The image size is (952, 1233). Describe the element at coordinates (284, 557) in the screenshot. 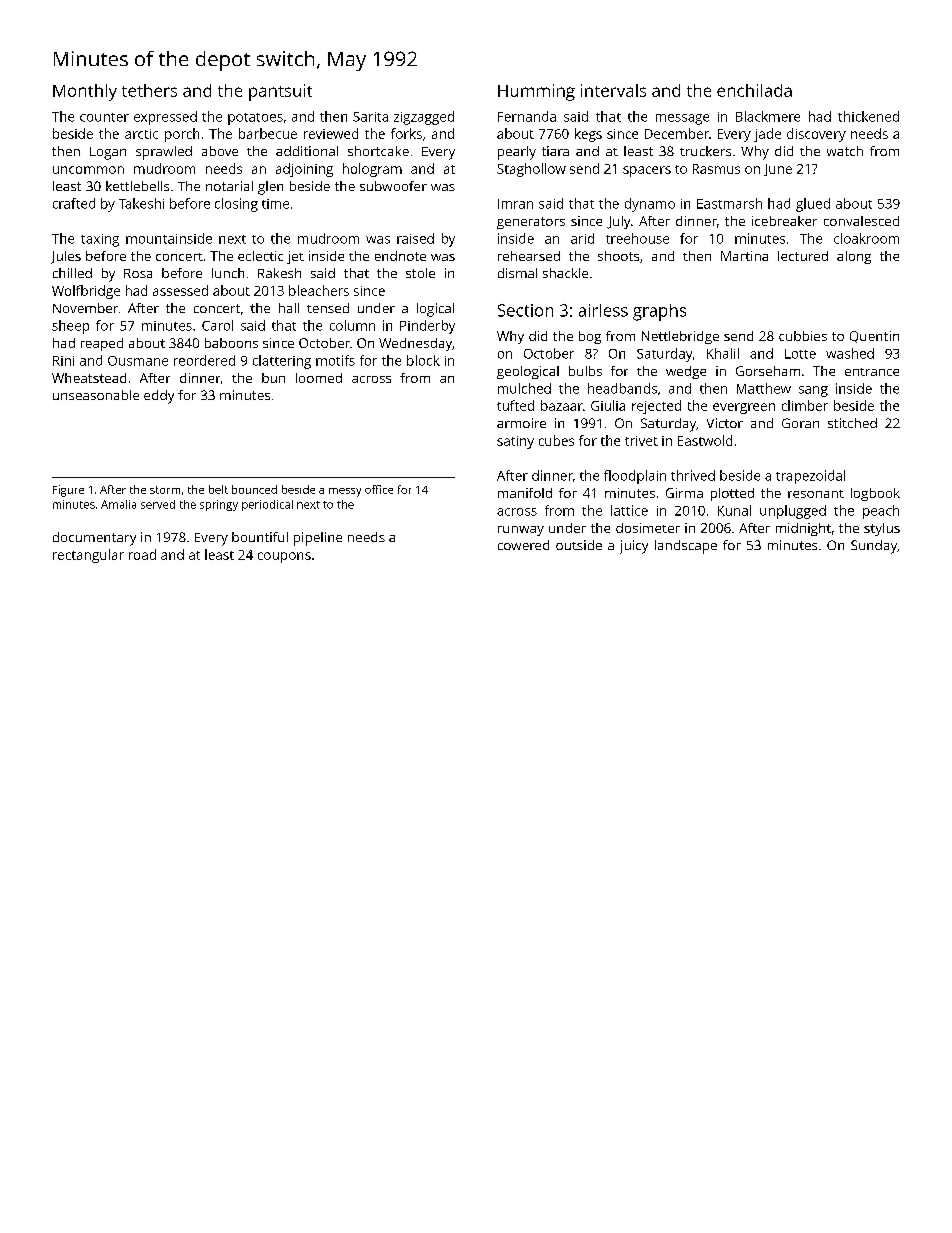

I see `coupons` at that location.
